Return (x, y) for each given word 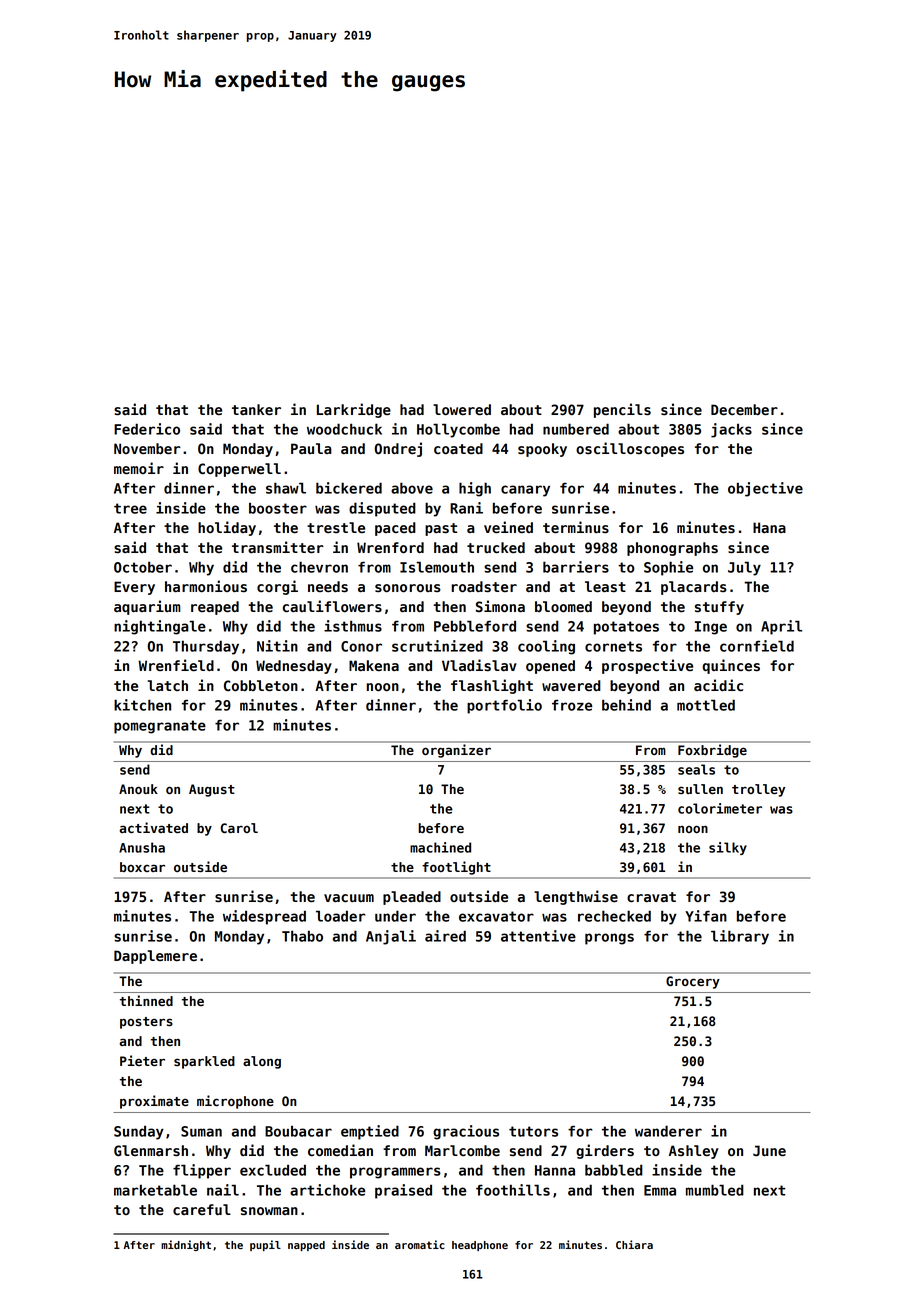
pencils (622, 410)
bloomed (563, 607)
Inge (711, 628)
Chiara (634, 1244)
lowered (462, 410)
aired (445, 936)
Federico (147, 429)
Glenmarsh (151, 1151)
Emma (660, 1190)
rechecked (614, 916)
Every (134, 588)
